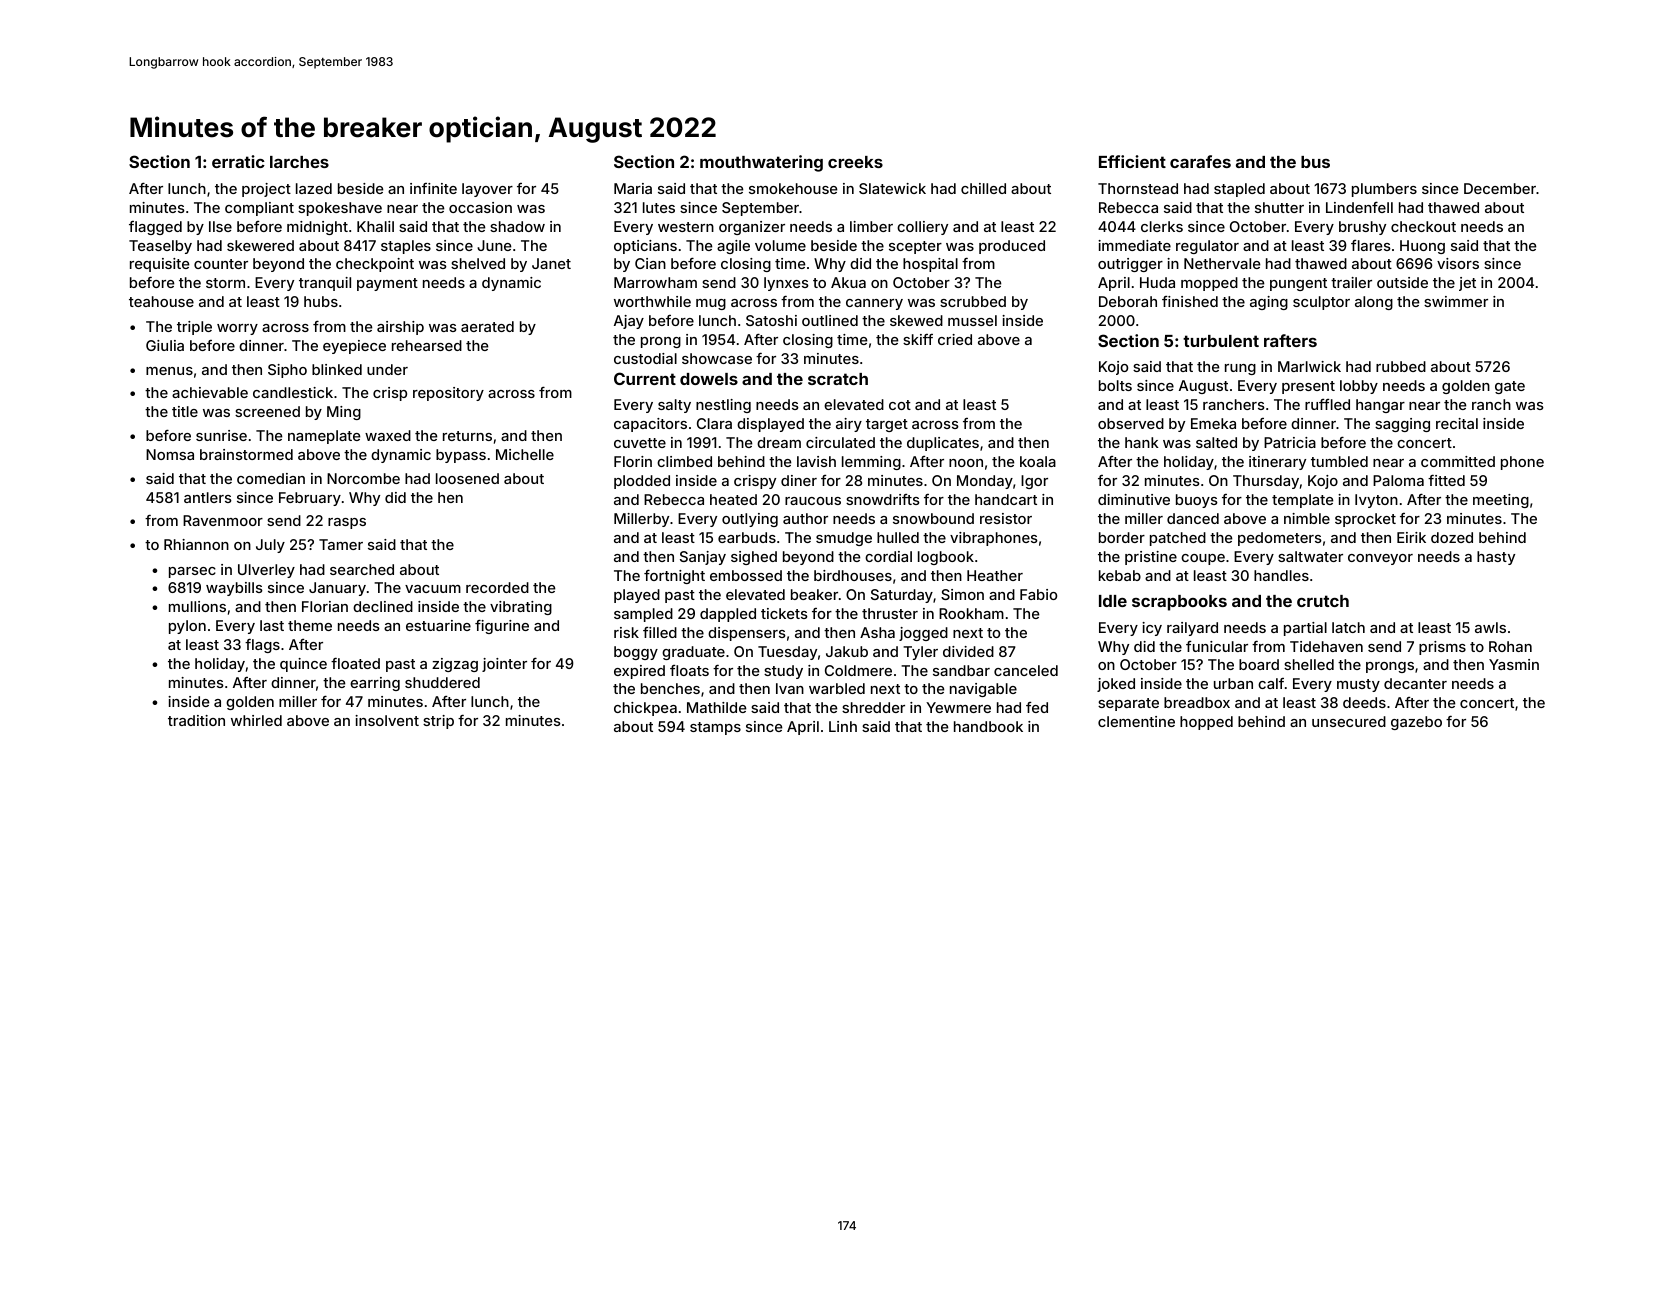 This screenshot has width=1675, height=1294. I want to click on along, so click(1374, 303).
